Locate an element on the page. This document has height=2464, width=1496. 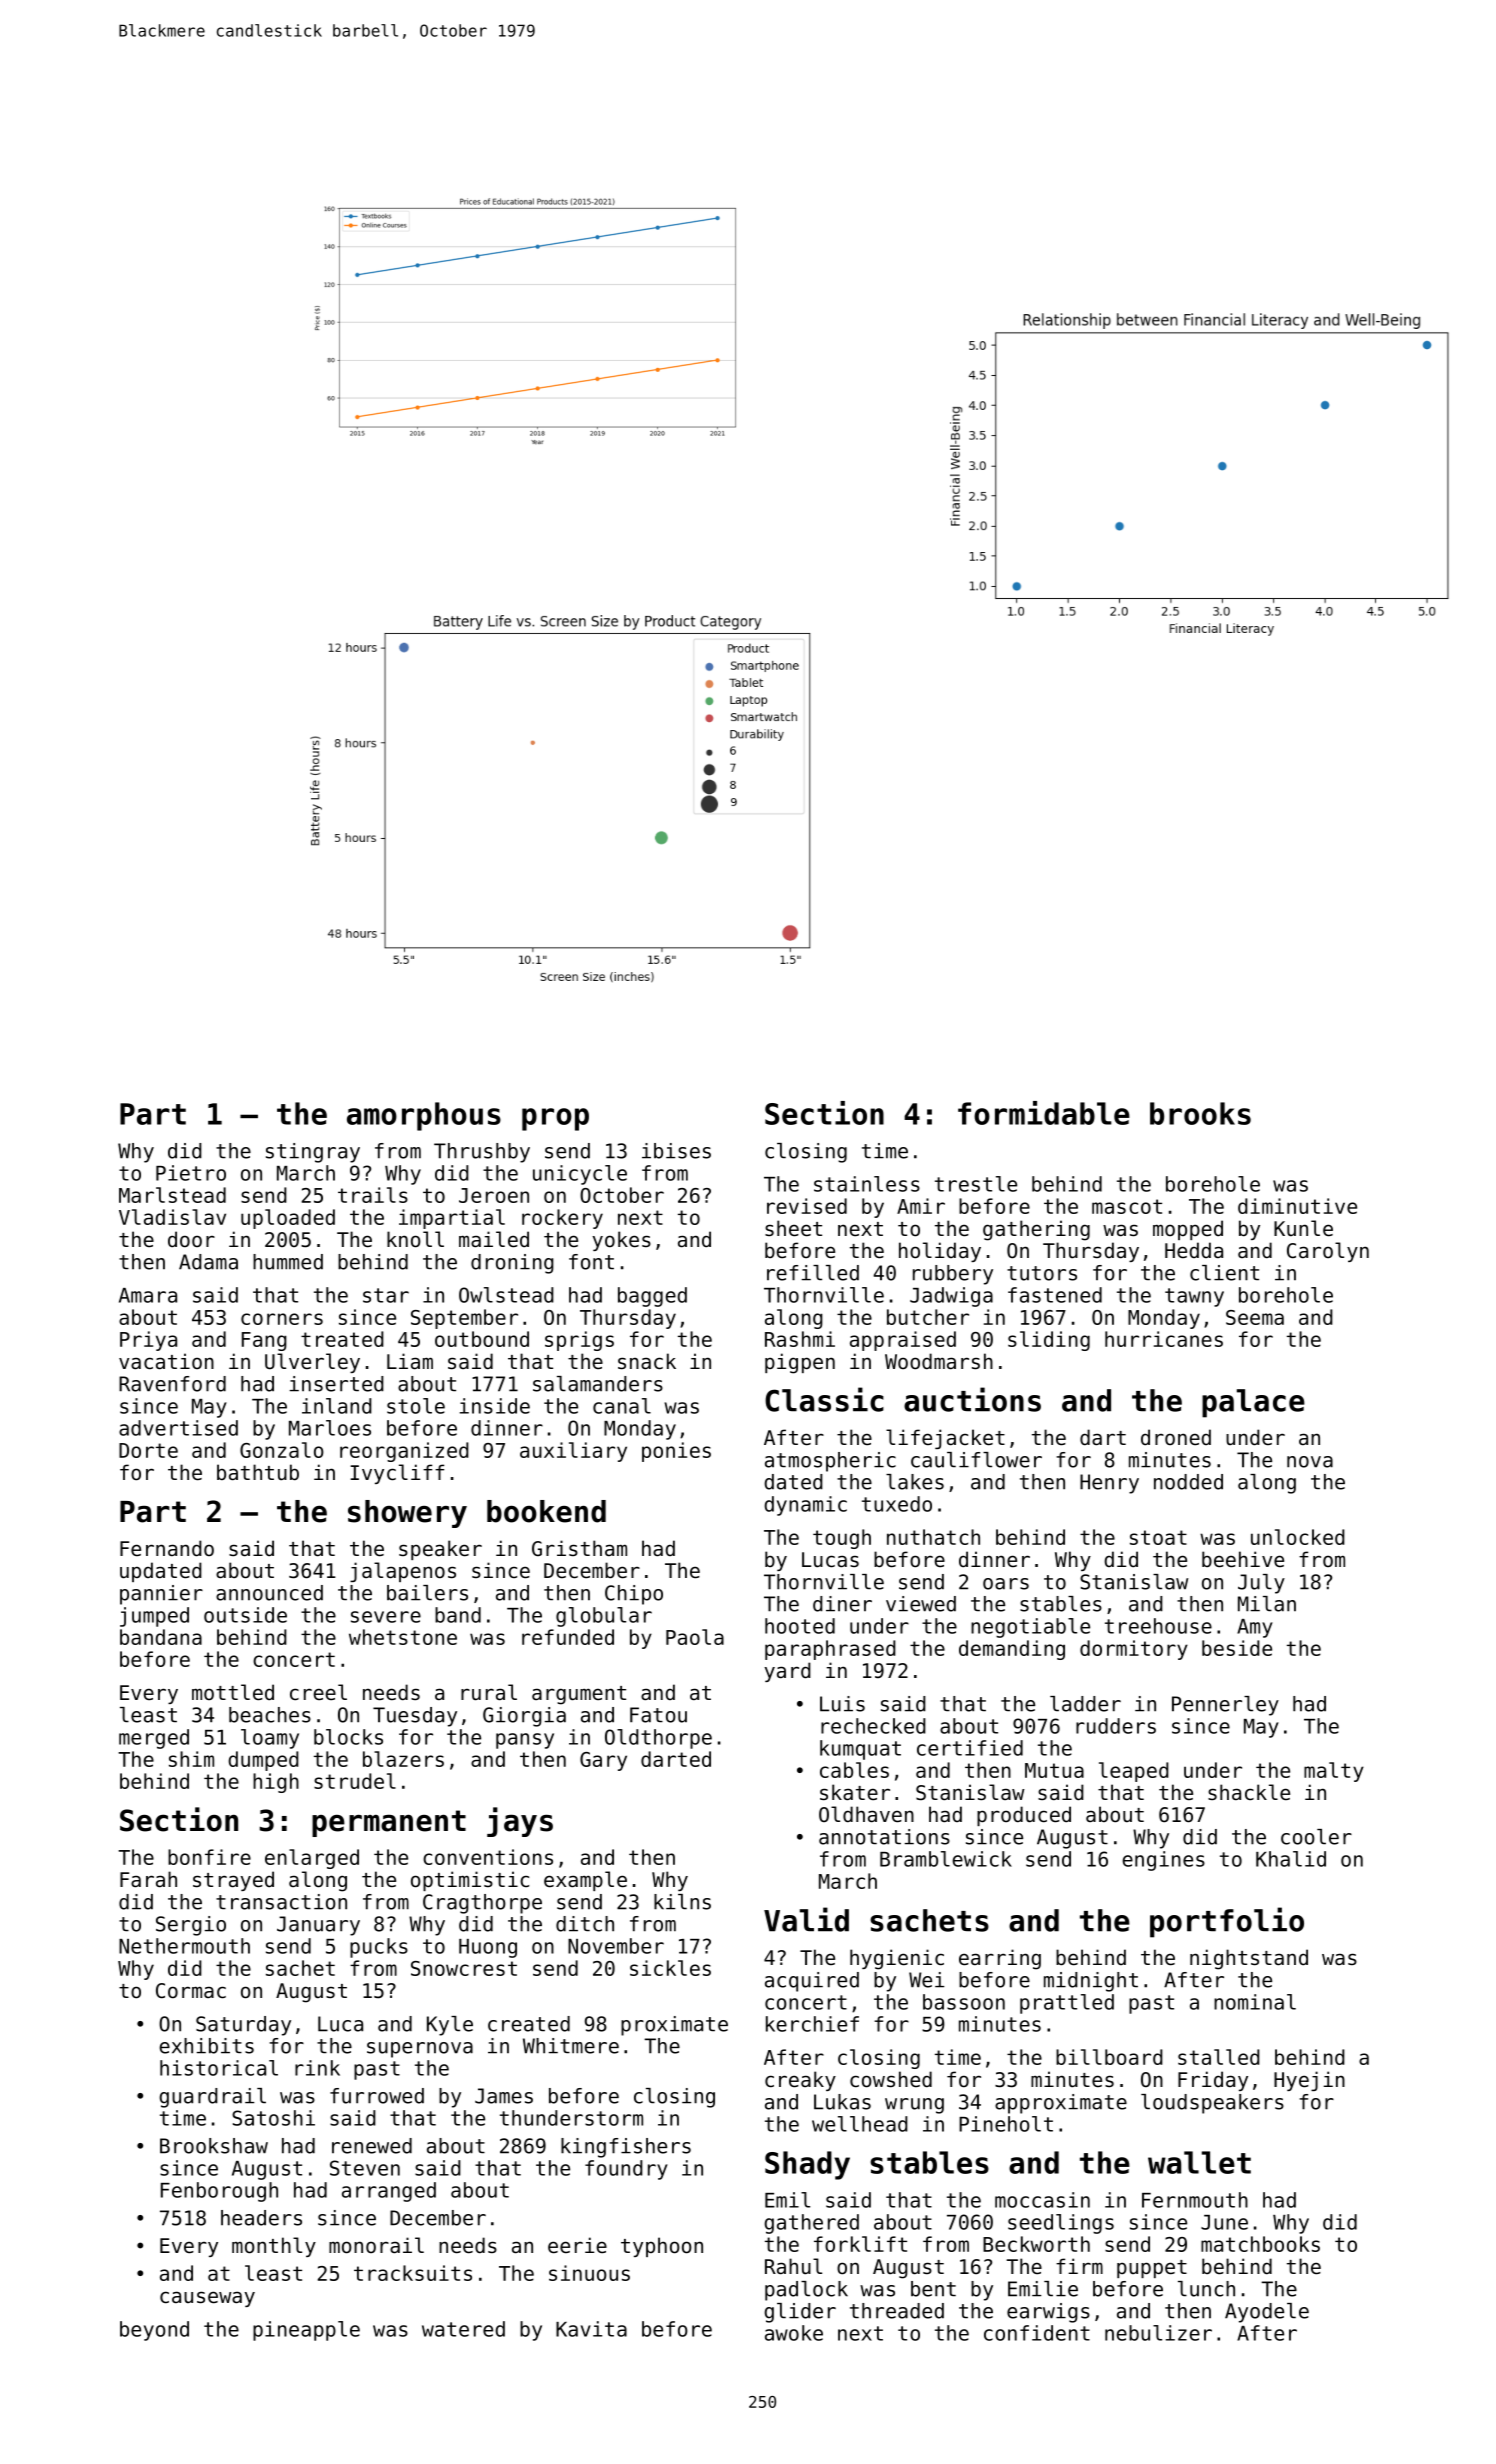
tough is located at coordinates (842, 1539).
